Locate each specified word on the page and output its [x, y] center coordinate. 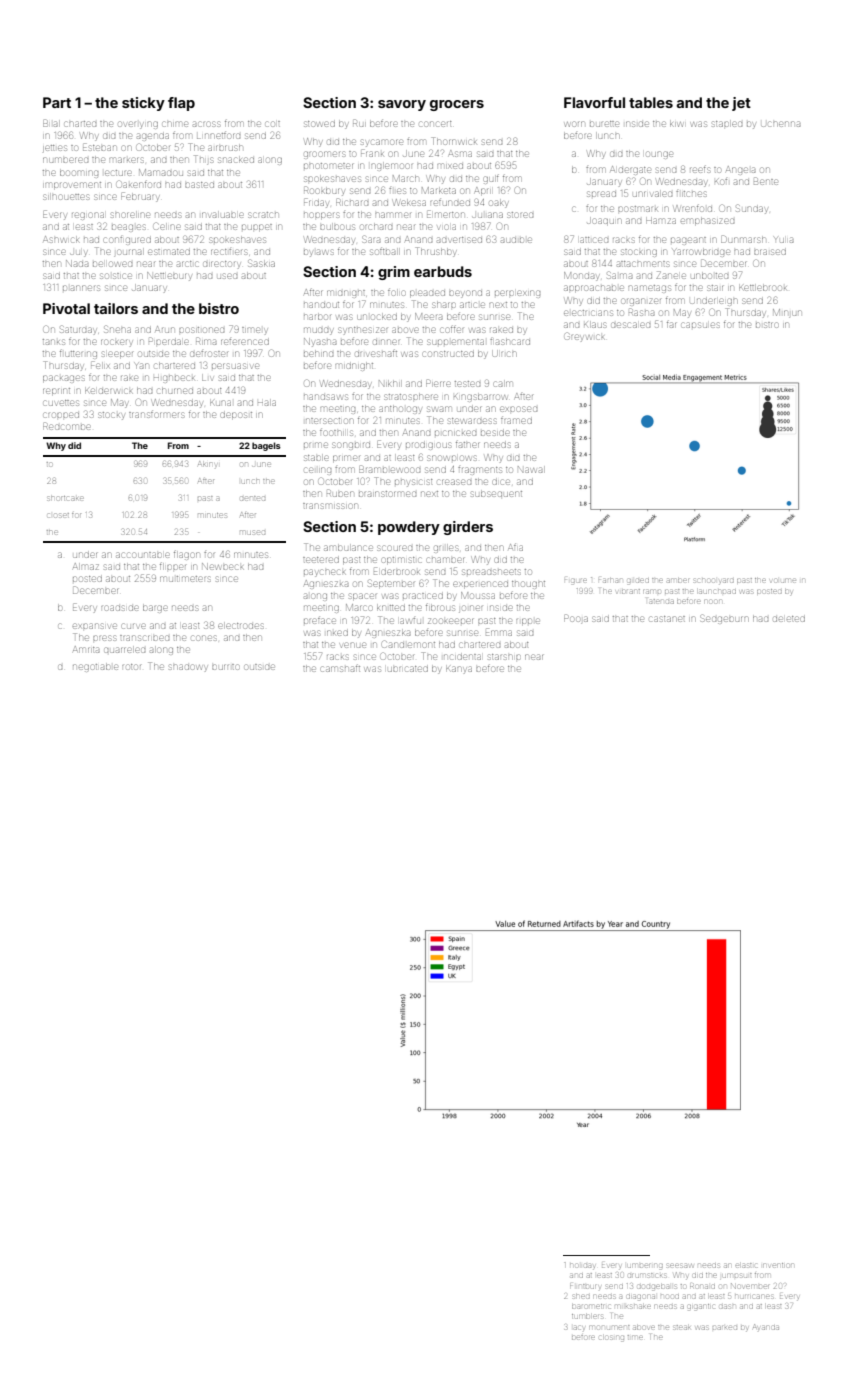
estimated [169, 252]
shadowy [188, 668]
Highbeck [174, 379]
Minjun [787, 313]
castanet [667, 619]
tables [651, 102]
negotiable [95, 668]
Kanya [459, 670]
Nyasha [320, 342]
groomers [324, 155]
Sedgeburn [725, 619]
